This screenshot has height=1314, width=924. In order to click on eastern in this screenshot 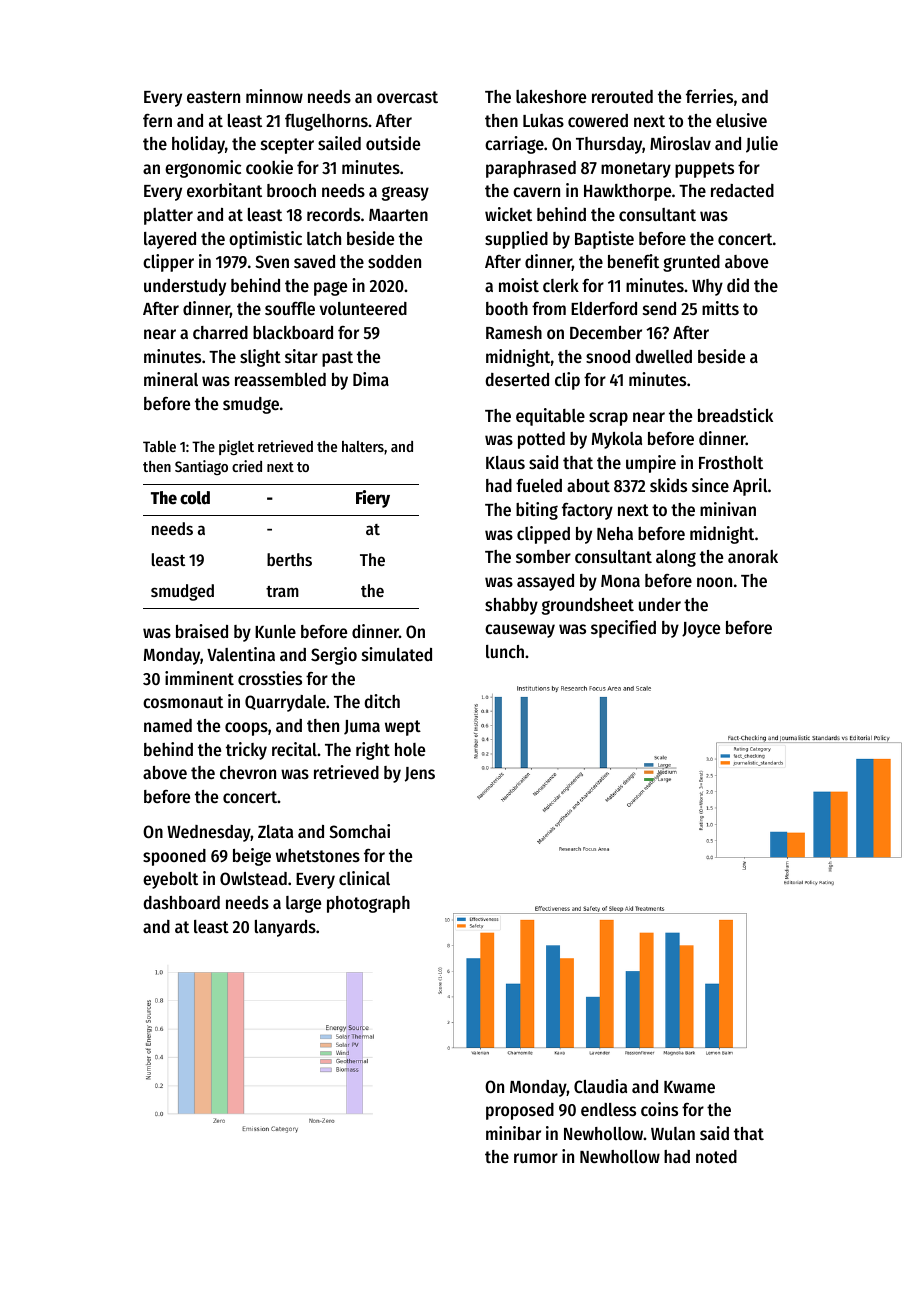, I will do `click(213, 97)`.
